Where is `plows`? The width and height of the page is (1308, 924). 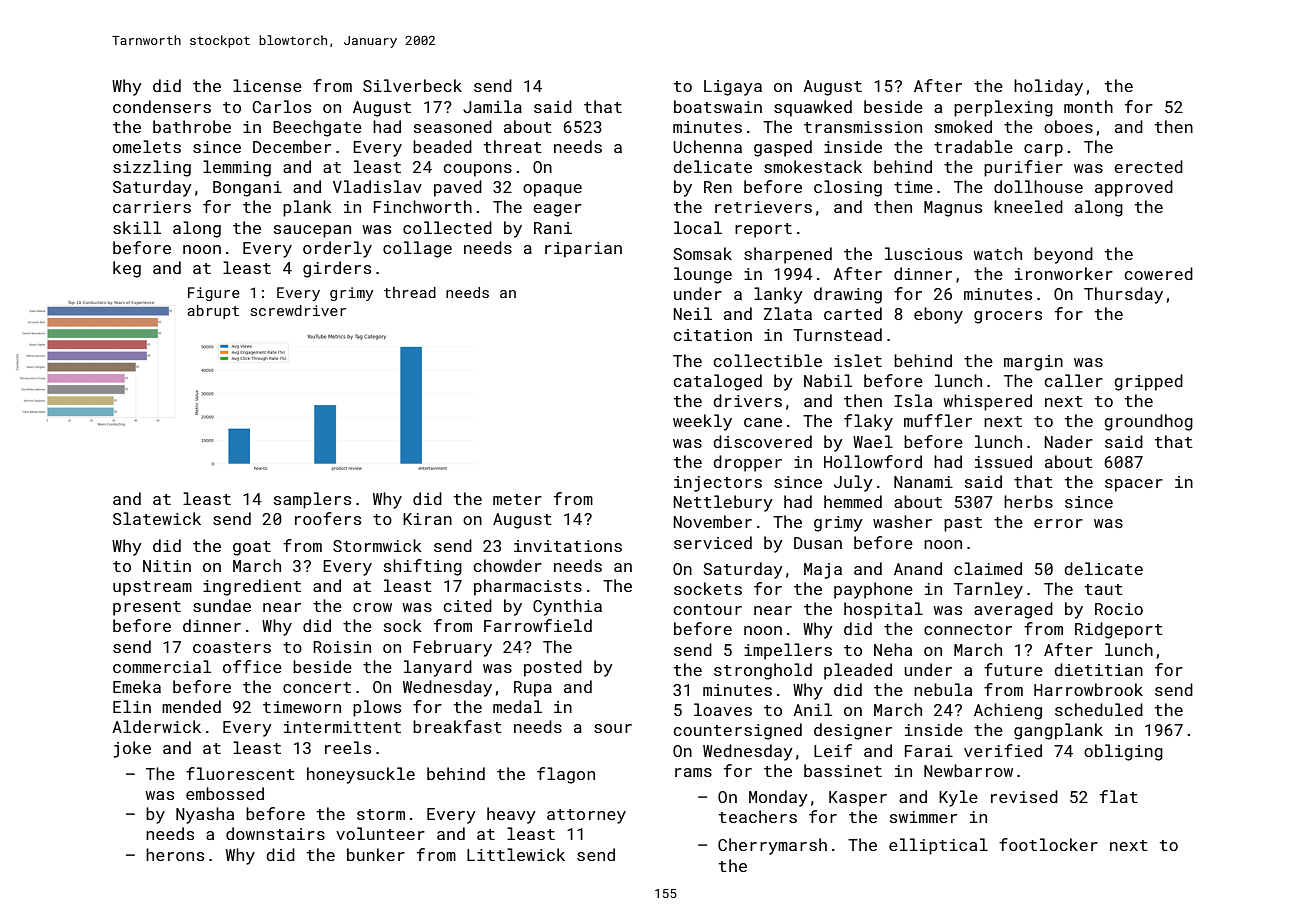 plows is located at coordinates (377, 708).
